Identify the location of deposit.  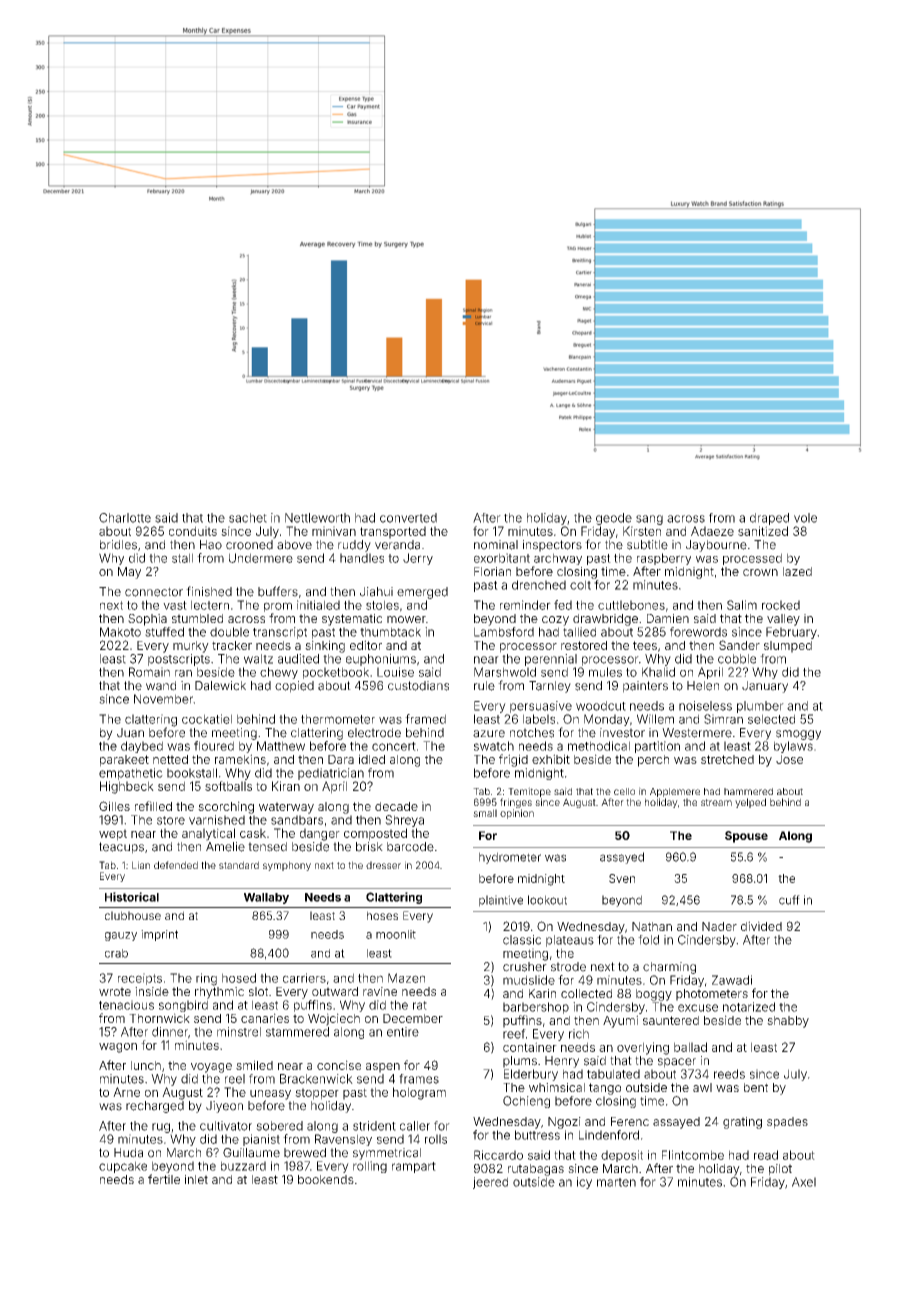
(622, 1156).
